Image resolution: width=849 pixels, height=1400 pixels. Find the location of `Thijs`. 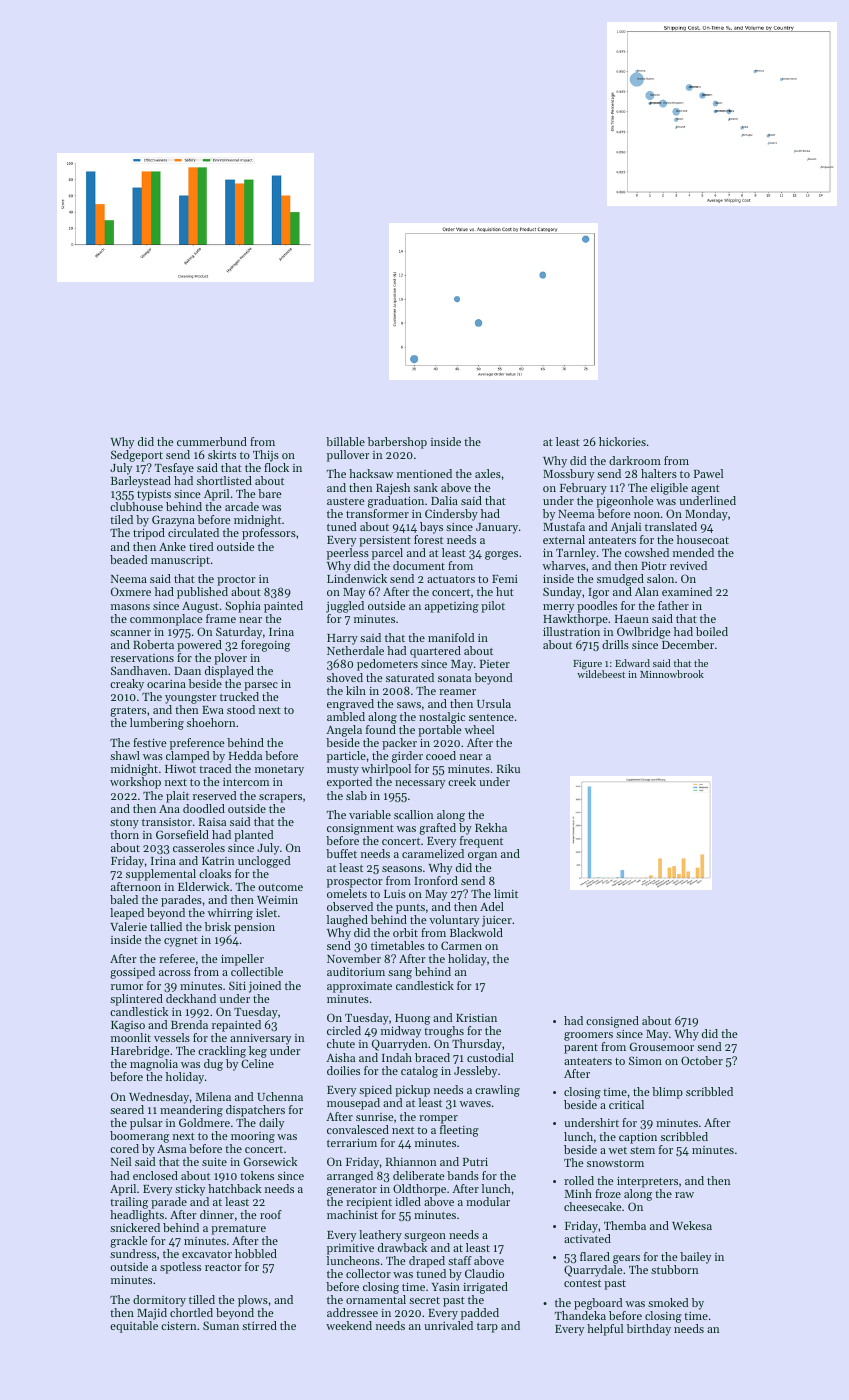

Thijs is located at coordinates (266, 456).
